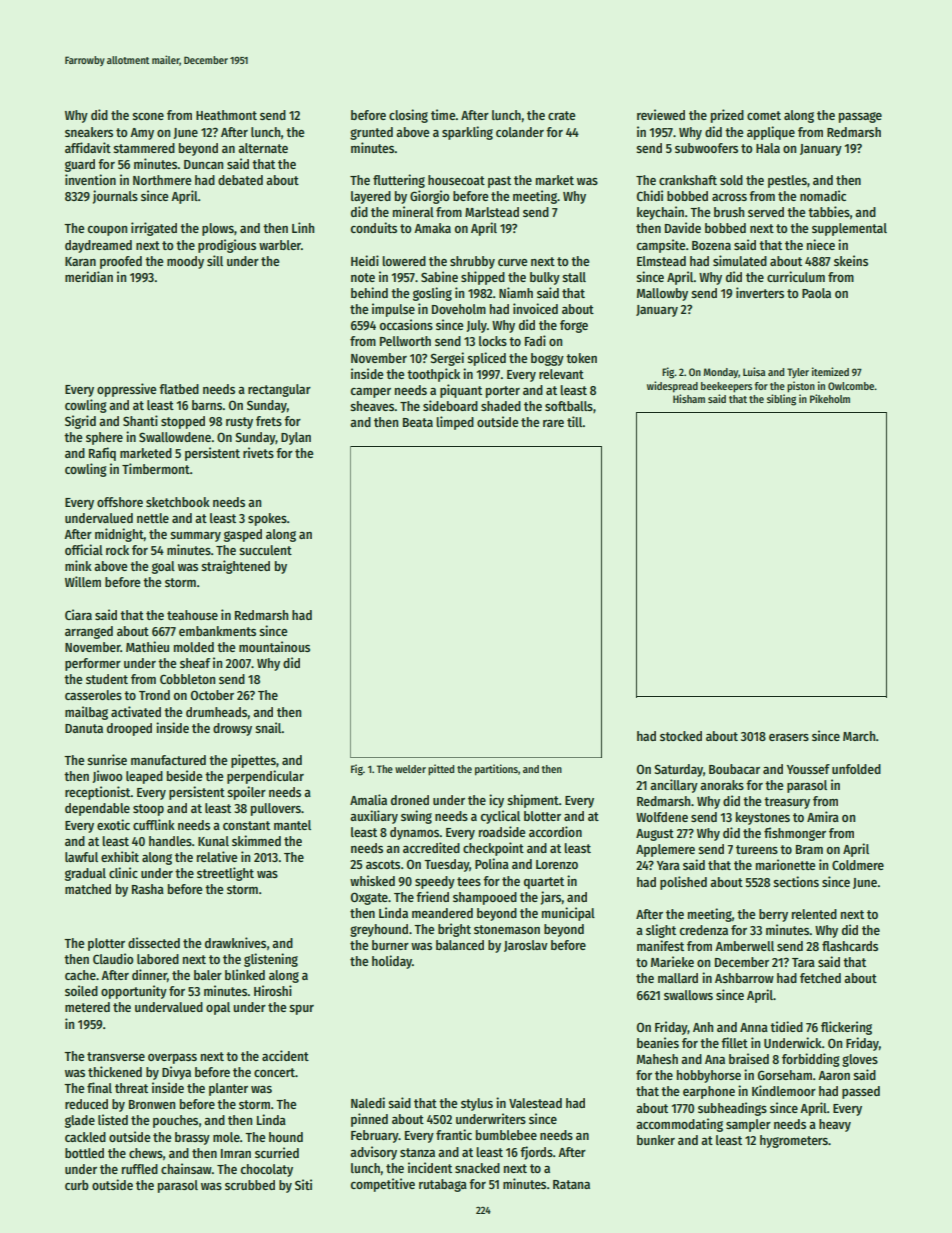 The image size is (952, 1233). I want to click on ruffled, so click(140, 1169).
